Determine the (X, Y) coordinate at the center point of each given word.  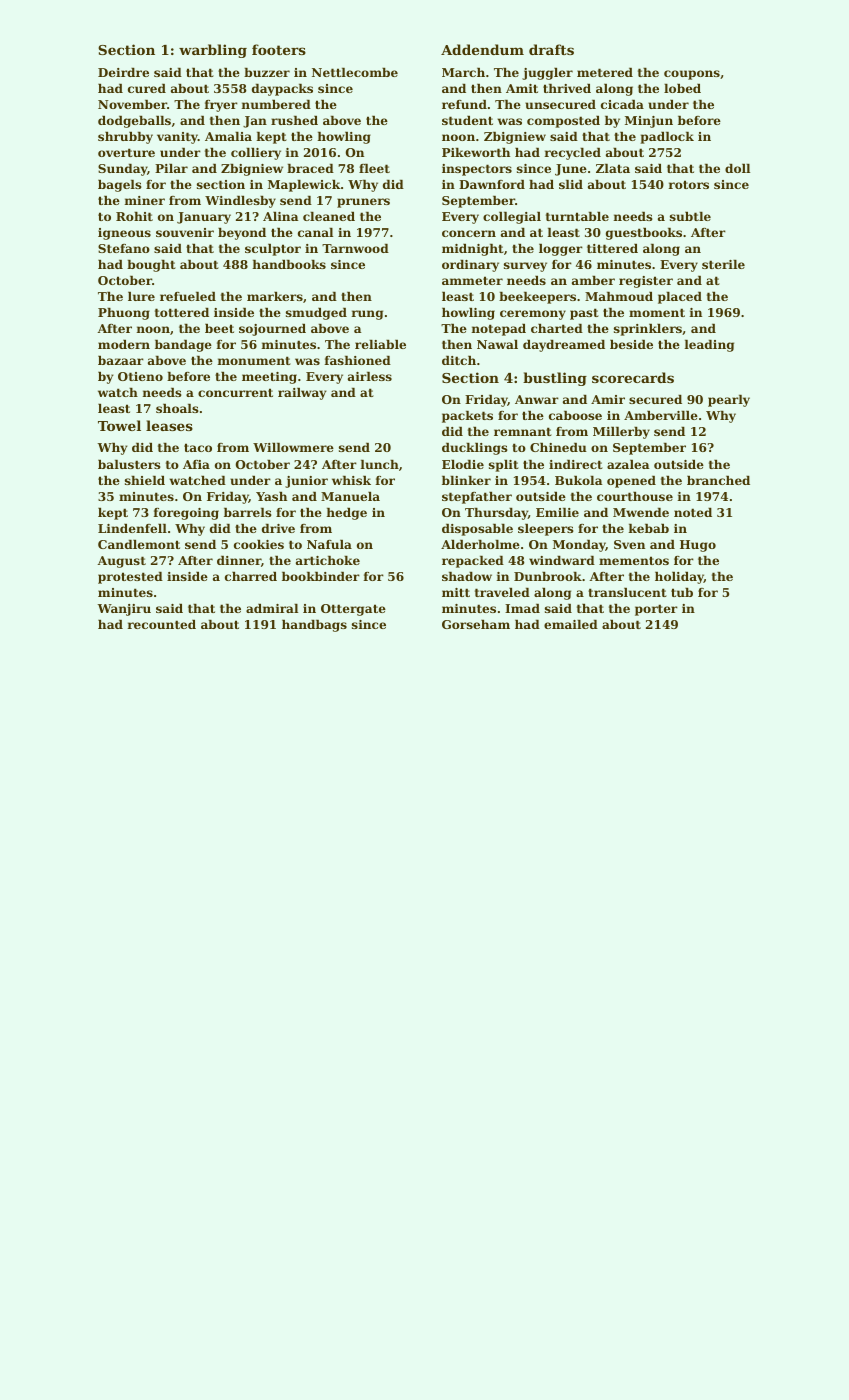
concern (469, 233)
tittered (612, 248)
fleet (374, 168)
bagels (120, 186)
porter (656, 610)
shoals (177, 408)
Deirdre (123, 72)
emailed (571, 624)
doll (737, 168)
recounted (162, 624)
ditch (459, 360)
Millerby (621, 433)
